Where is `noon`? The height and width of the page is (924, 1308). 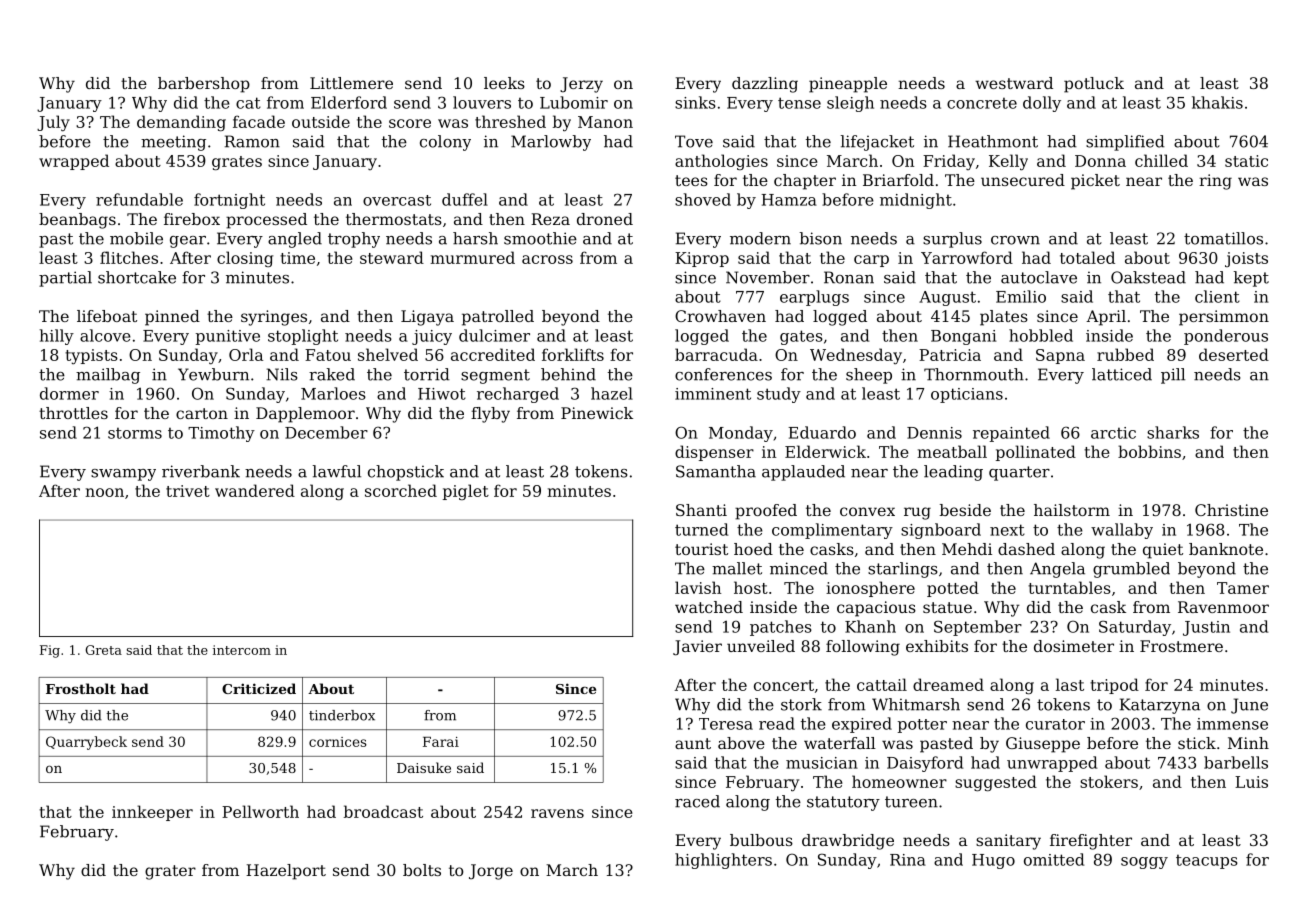
noon is located at coordinates (104, 492).
